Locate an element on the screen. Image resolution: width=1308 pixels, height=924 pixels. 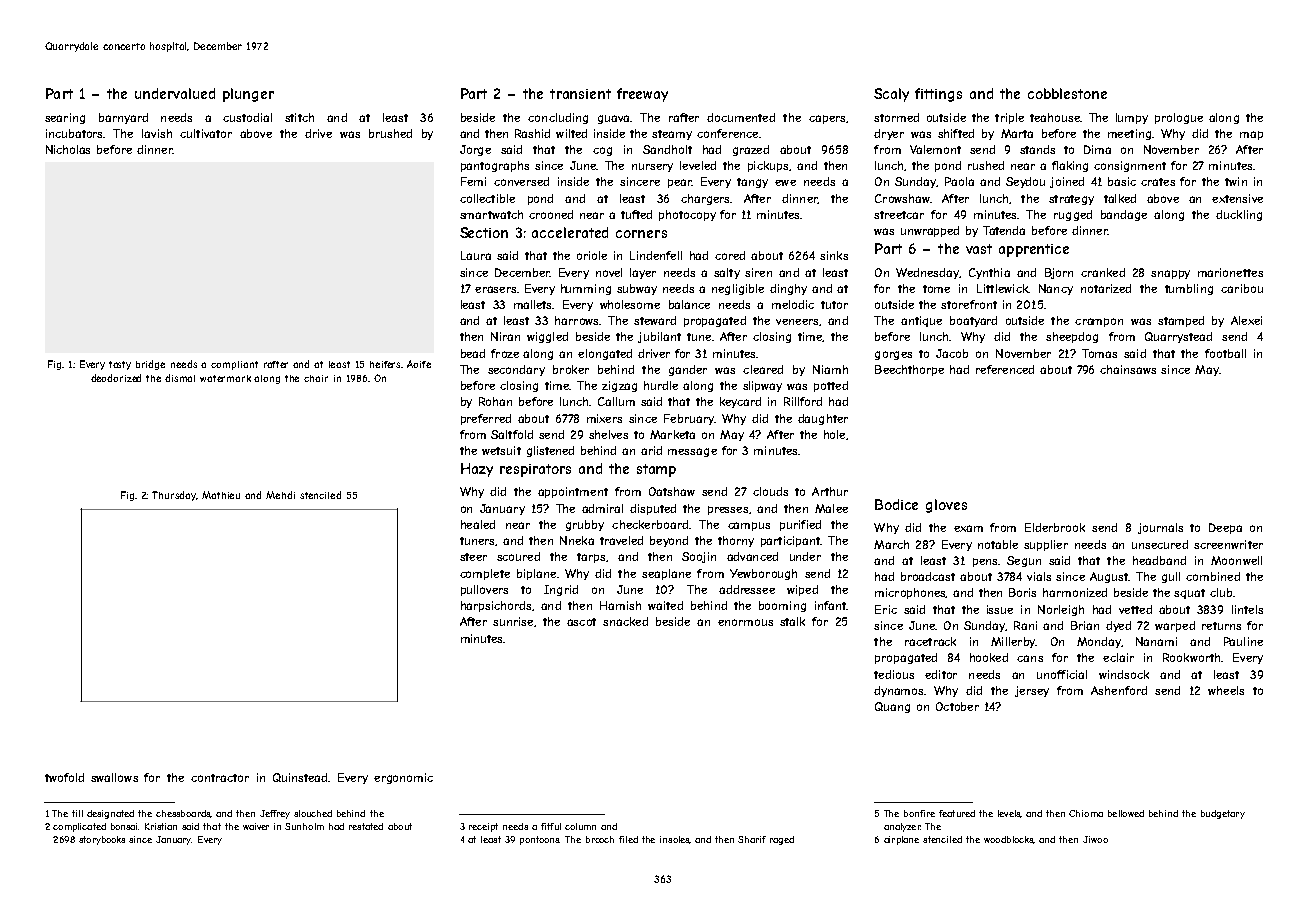
cobblestone is located at coordinates (1067, 93).
